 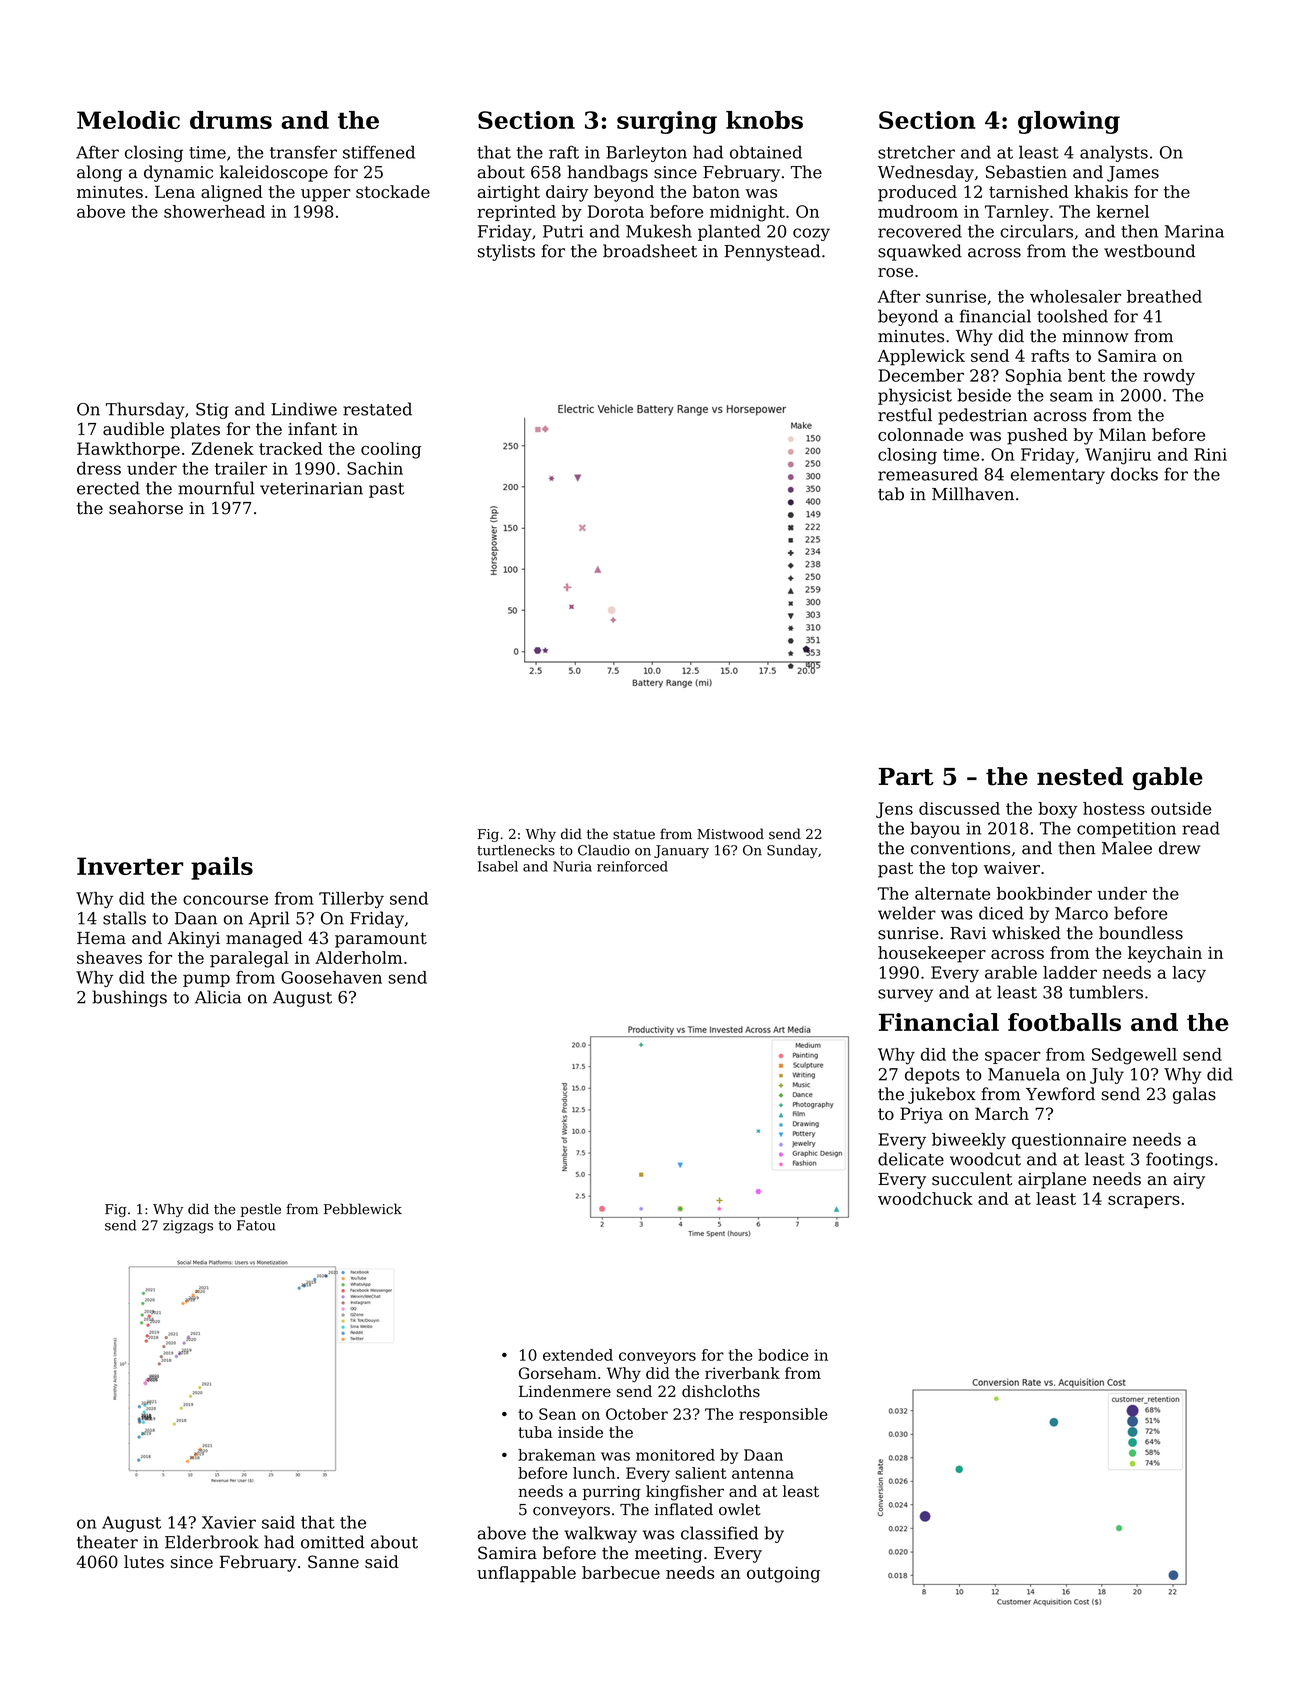 I want to click on statue, so click(x=634, y=835).
